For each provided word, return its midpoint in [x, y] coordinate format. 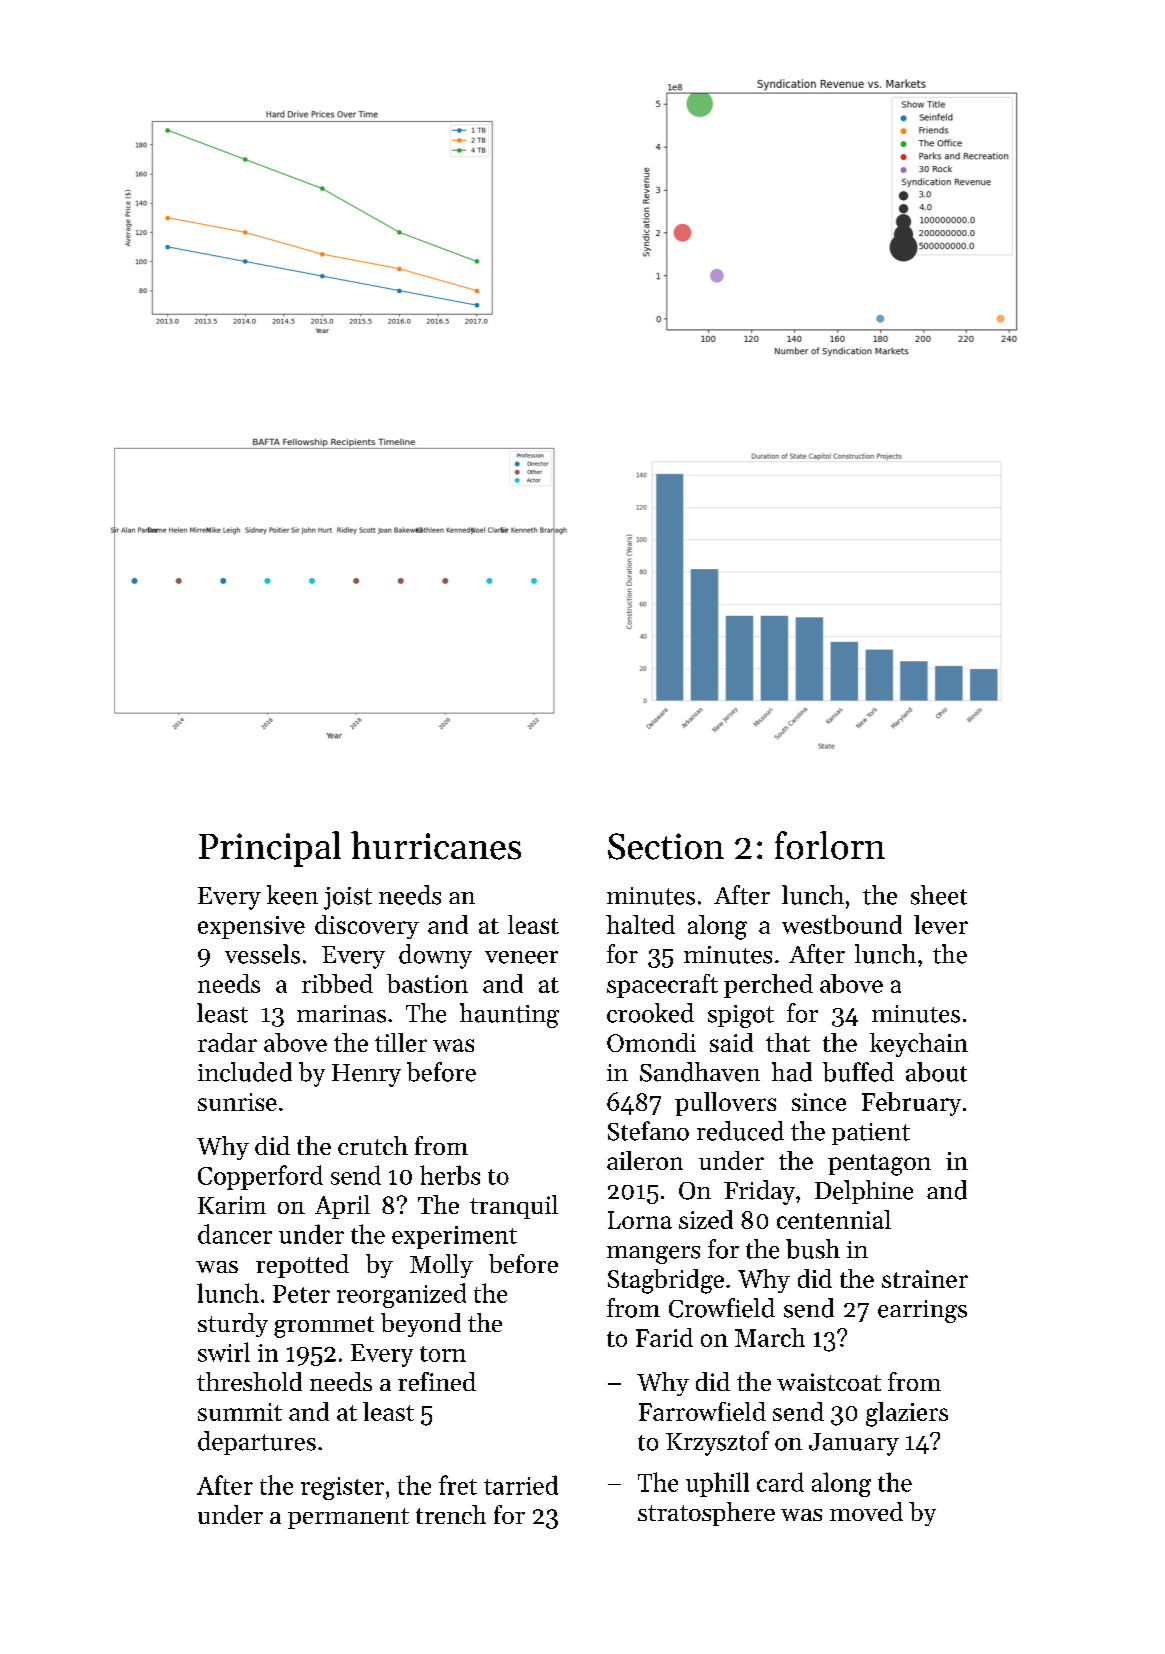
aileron [645, 1160]
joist [348, 898]
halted [640, 924]
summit [240, 1412]
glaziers [907, 1414]
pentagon [879, 1165]
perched [768, 986]
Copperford [260, 1177]
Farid [664, 1337]
